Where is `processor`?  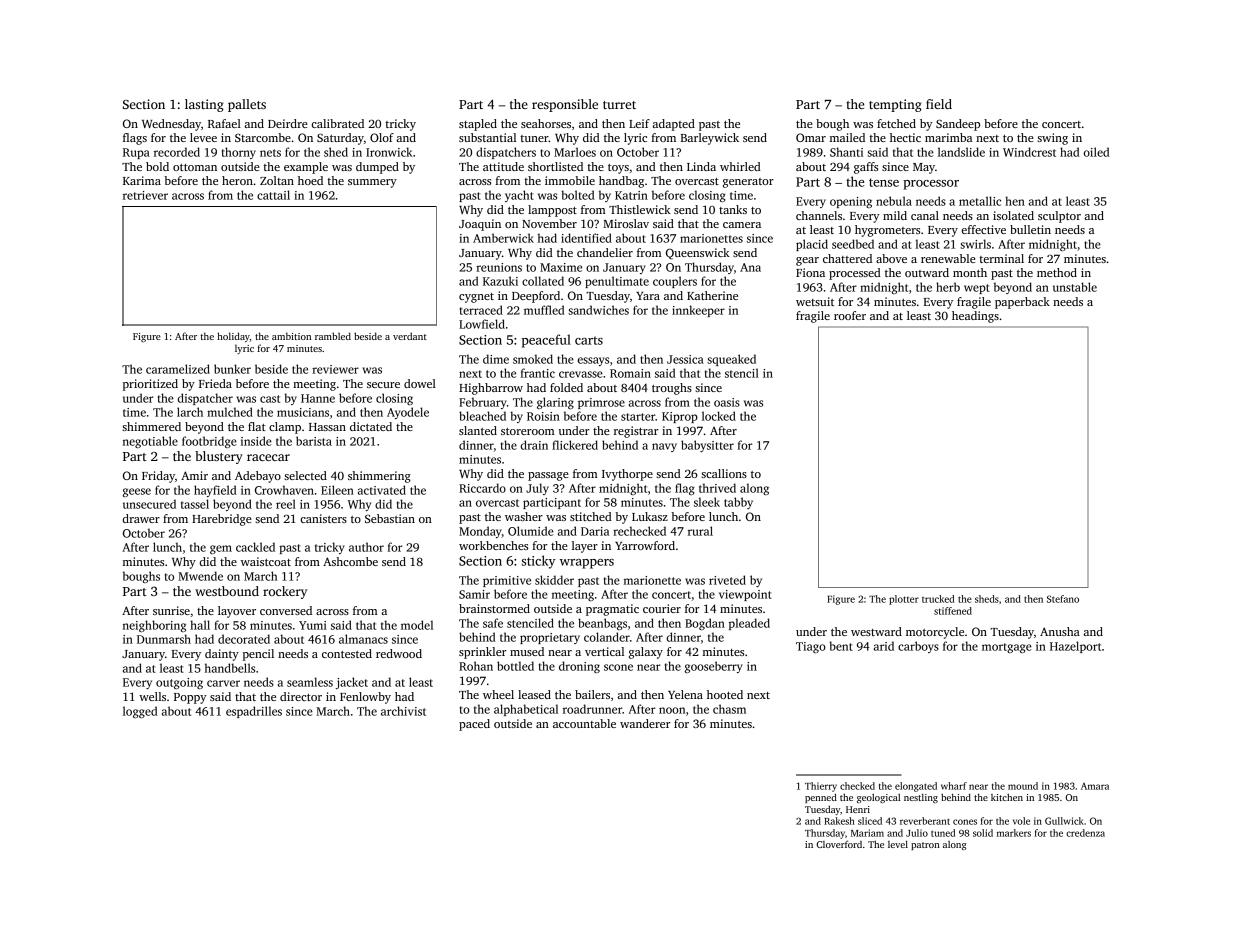
processor is located at coordinates (931, 185).
